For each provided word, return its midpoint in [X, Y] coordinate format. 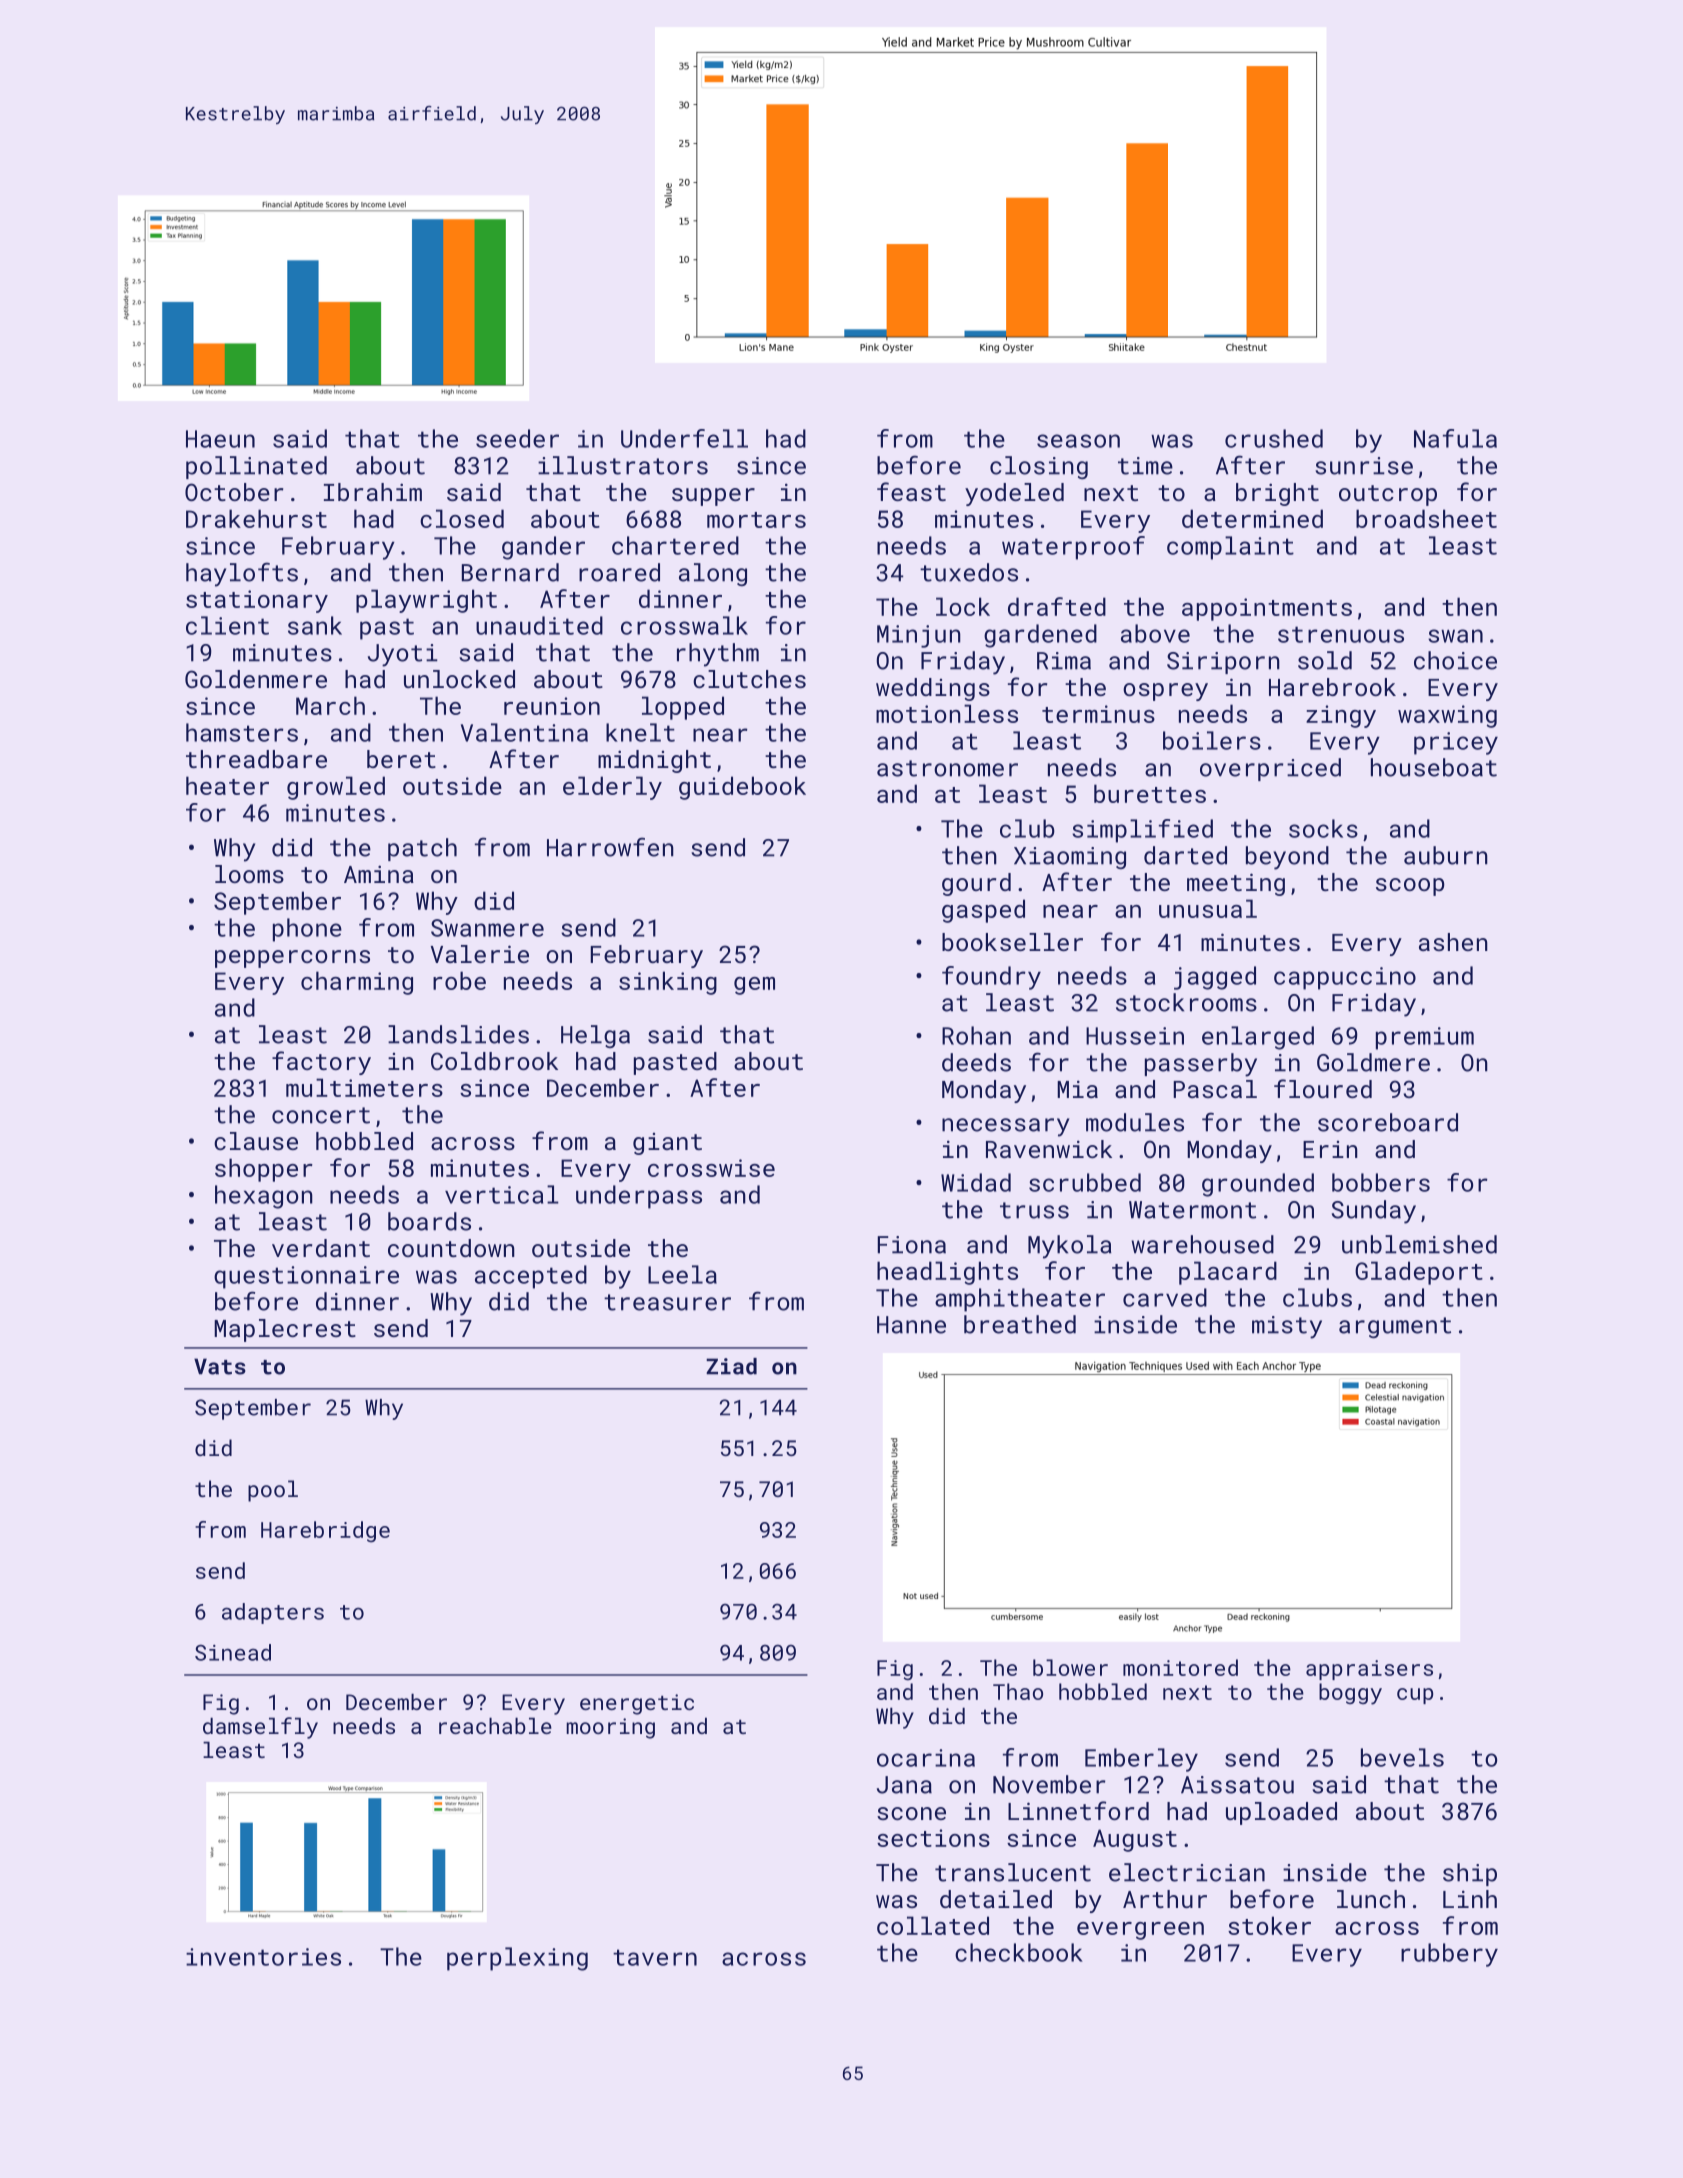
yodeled [1014, 494]
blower [1070, 1667]
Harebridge [325, 1532]
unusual [1208, 908]
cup [1415, 1696]
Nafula [1455, 438]
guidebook [742, 788]
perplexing [517, 1959]
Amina [379, 874]
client [227, 625]
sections [933, 1838]
